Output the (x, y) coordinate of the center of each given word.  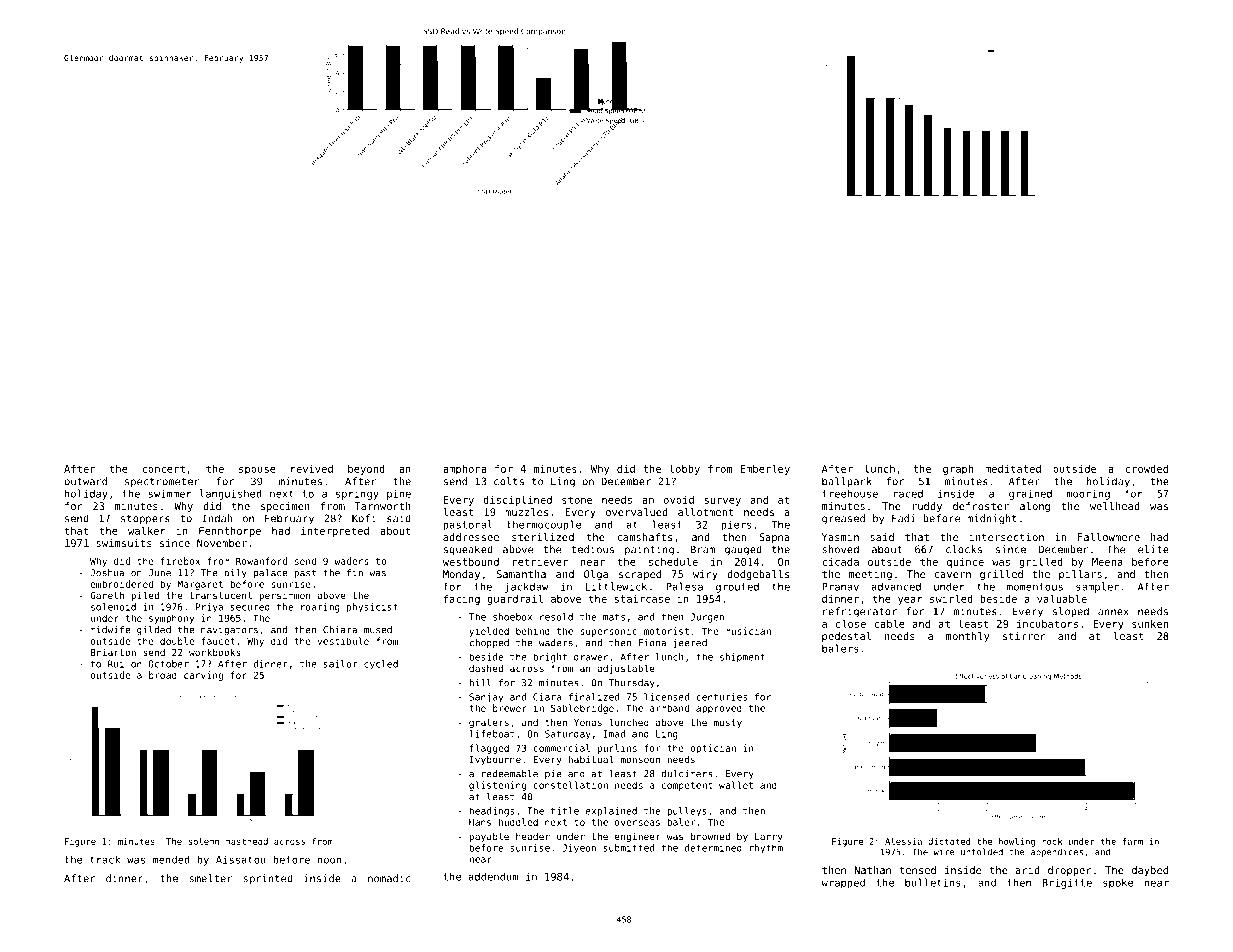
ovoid (679, 500)
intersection (1006, 537)
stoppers (145, 520)
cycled (381, 665)
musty (728, 723)
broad (163, 675)
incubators (1047, 624)
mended (171, 860)
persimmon (284, 596)
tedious (593, 549)
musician (748, 631)
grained (1030, 494)
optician (713, 749)
